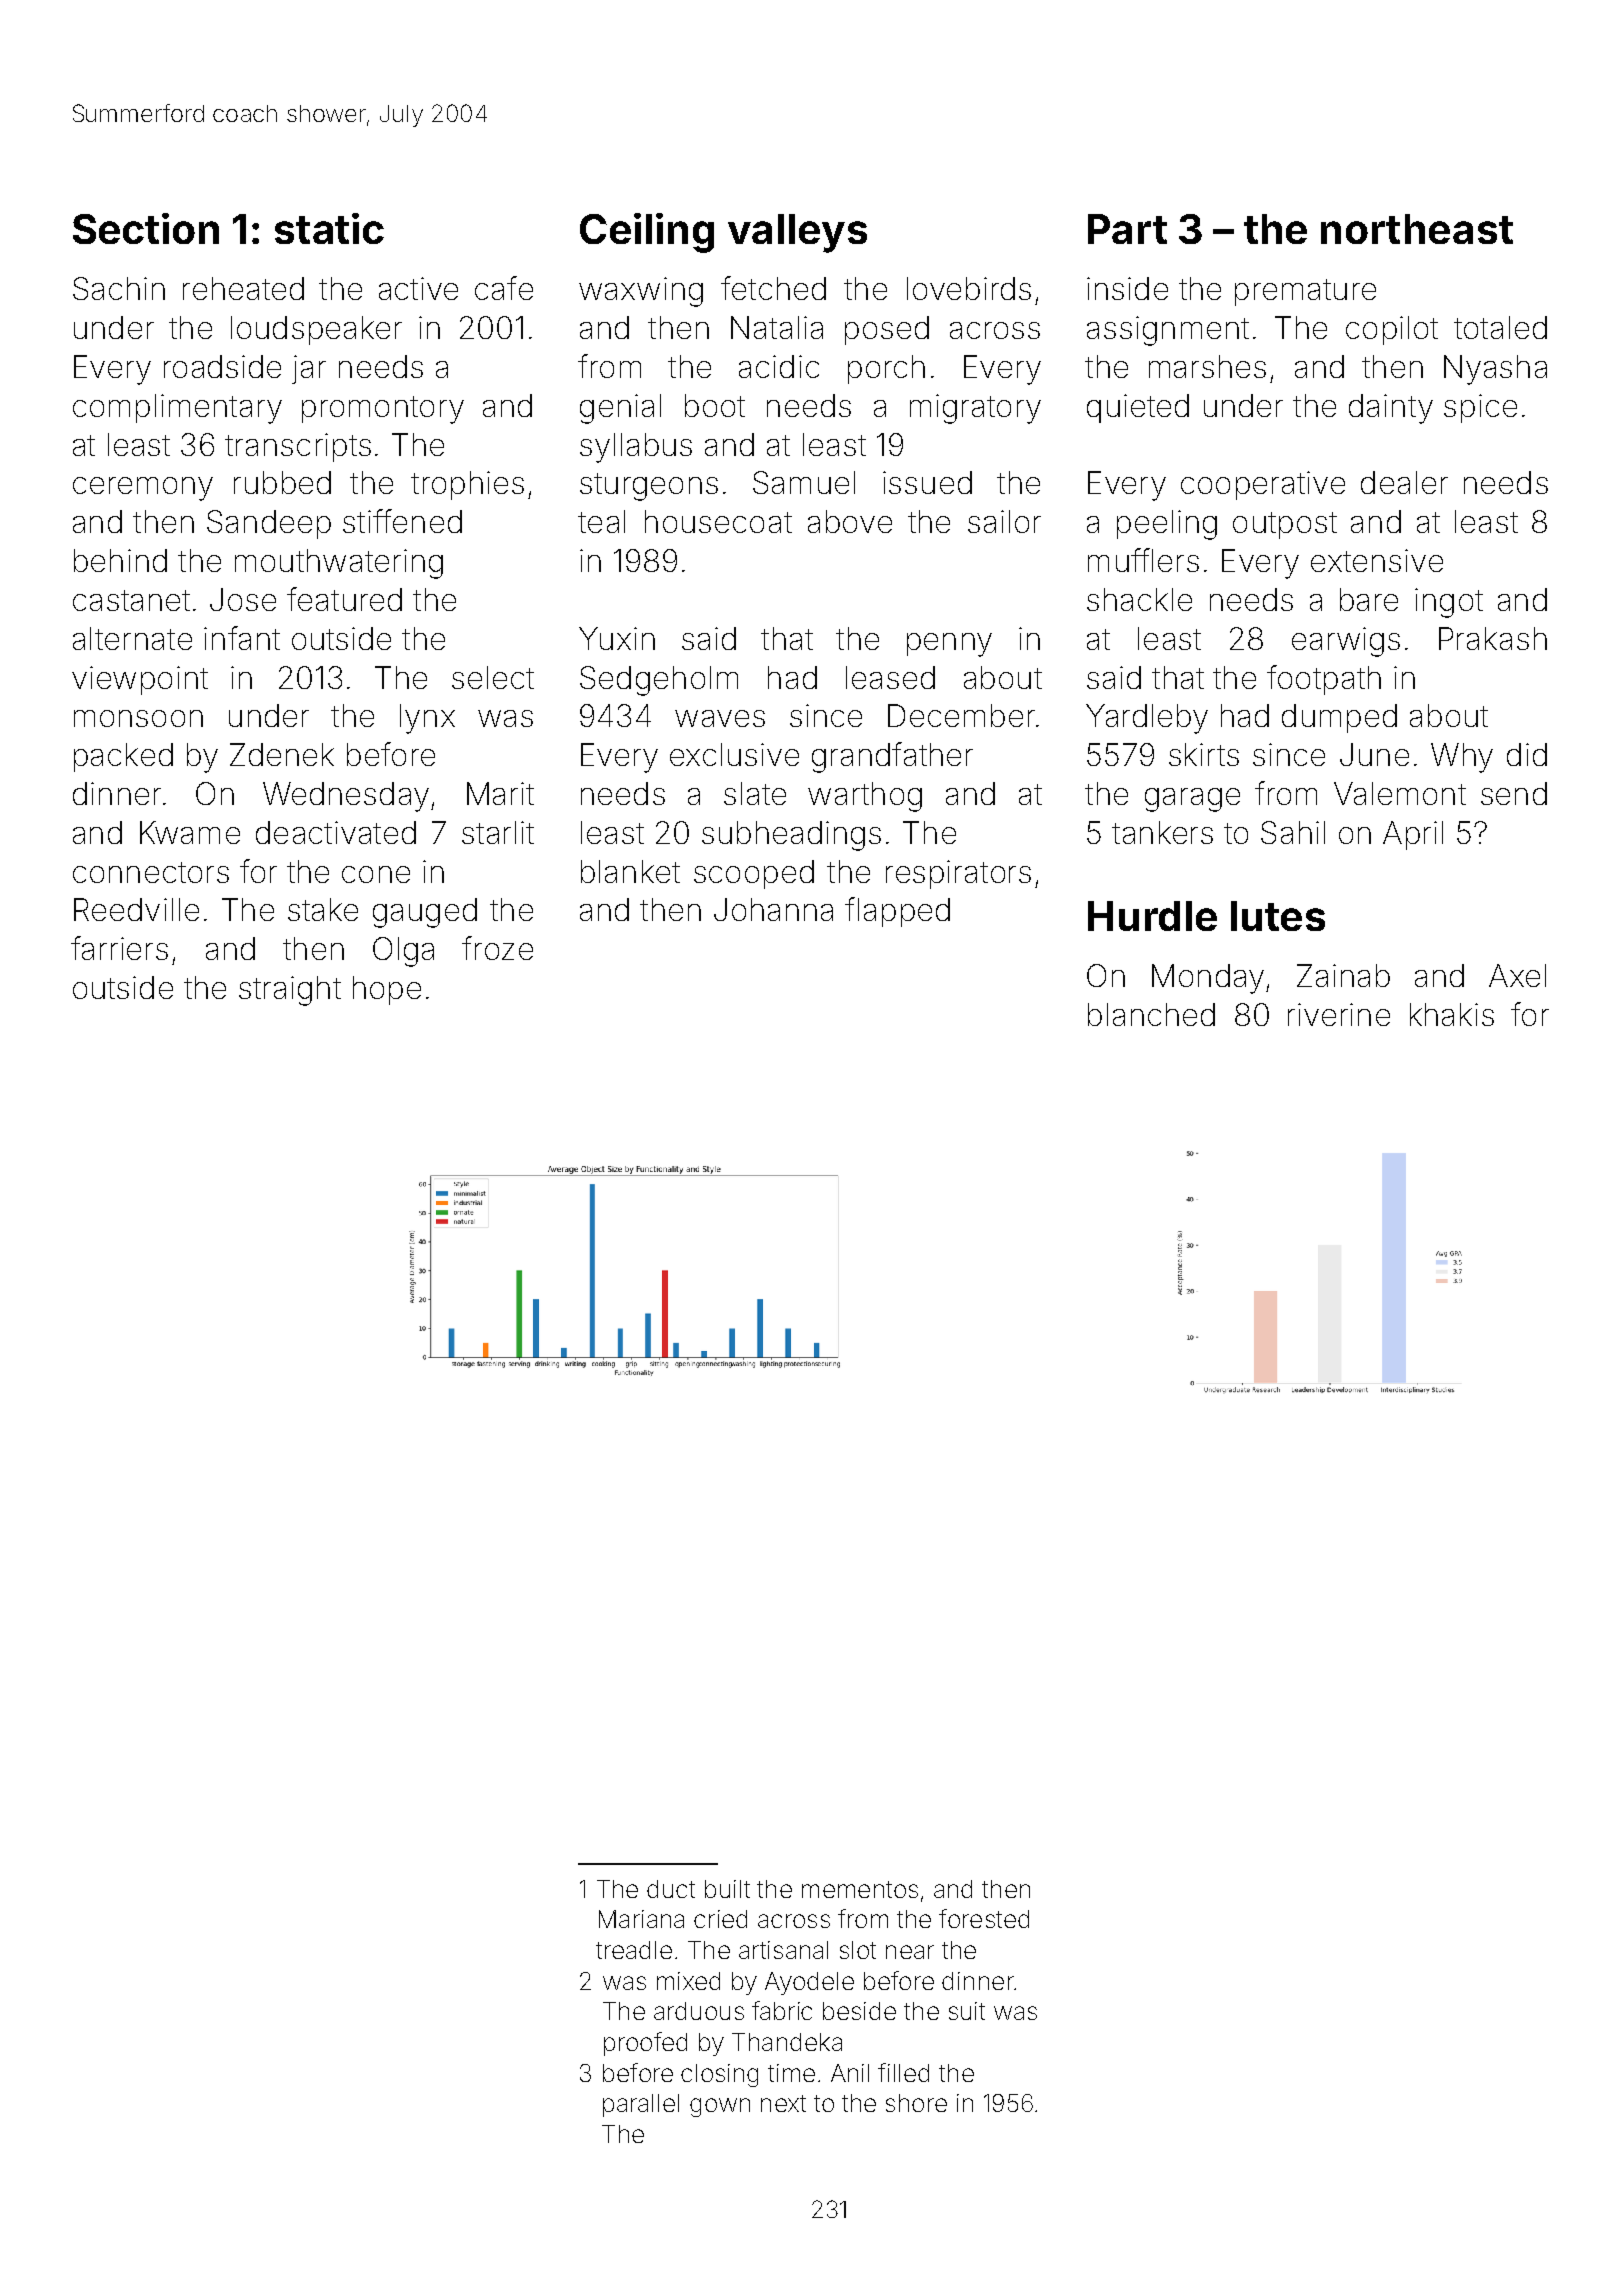  I want to click on forested, so click(984, 1918).
